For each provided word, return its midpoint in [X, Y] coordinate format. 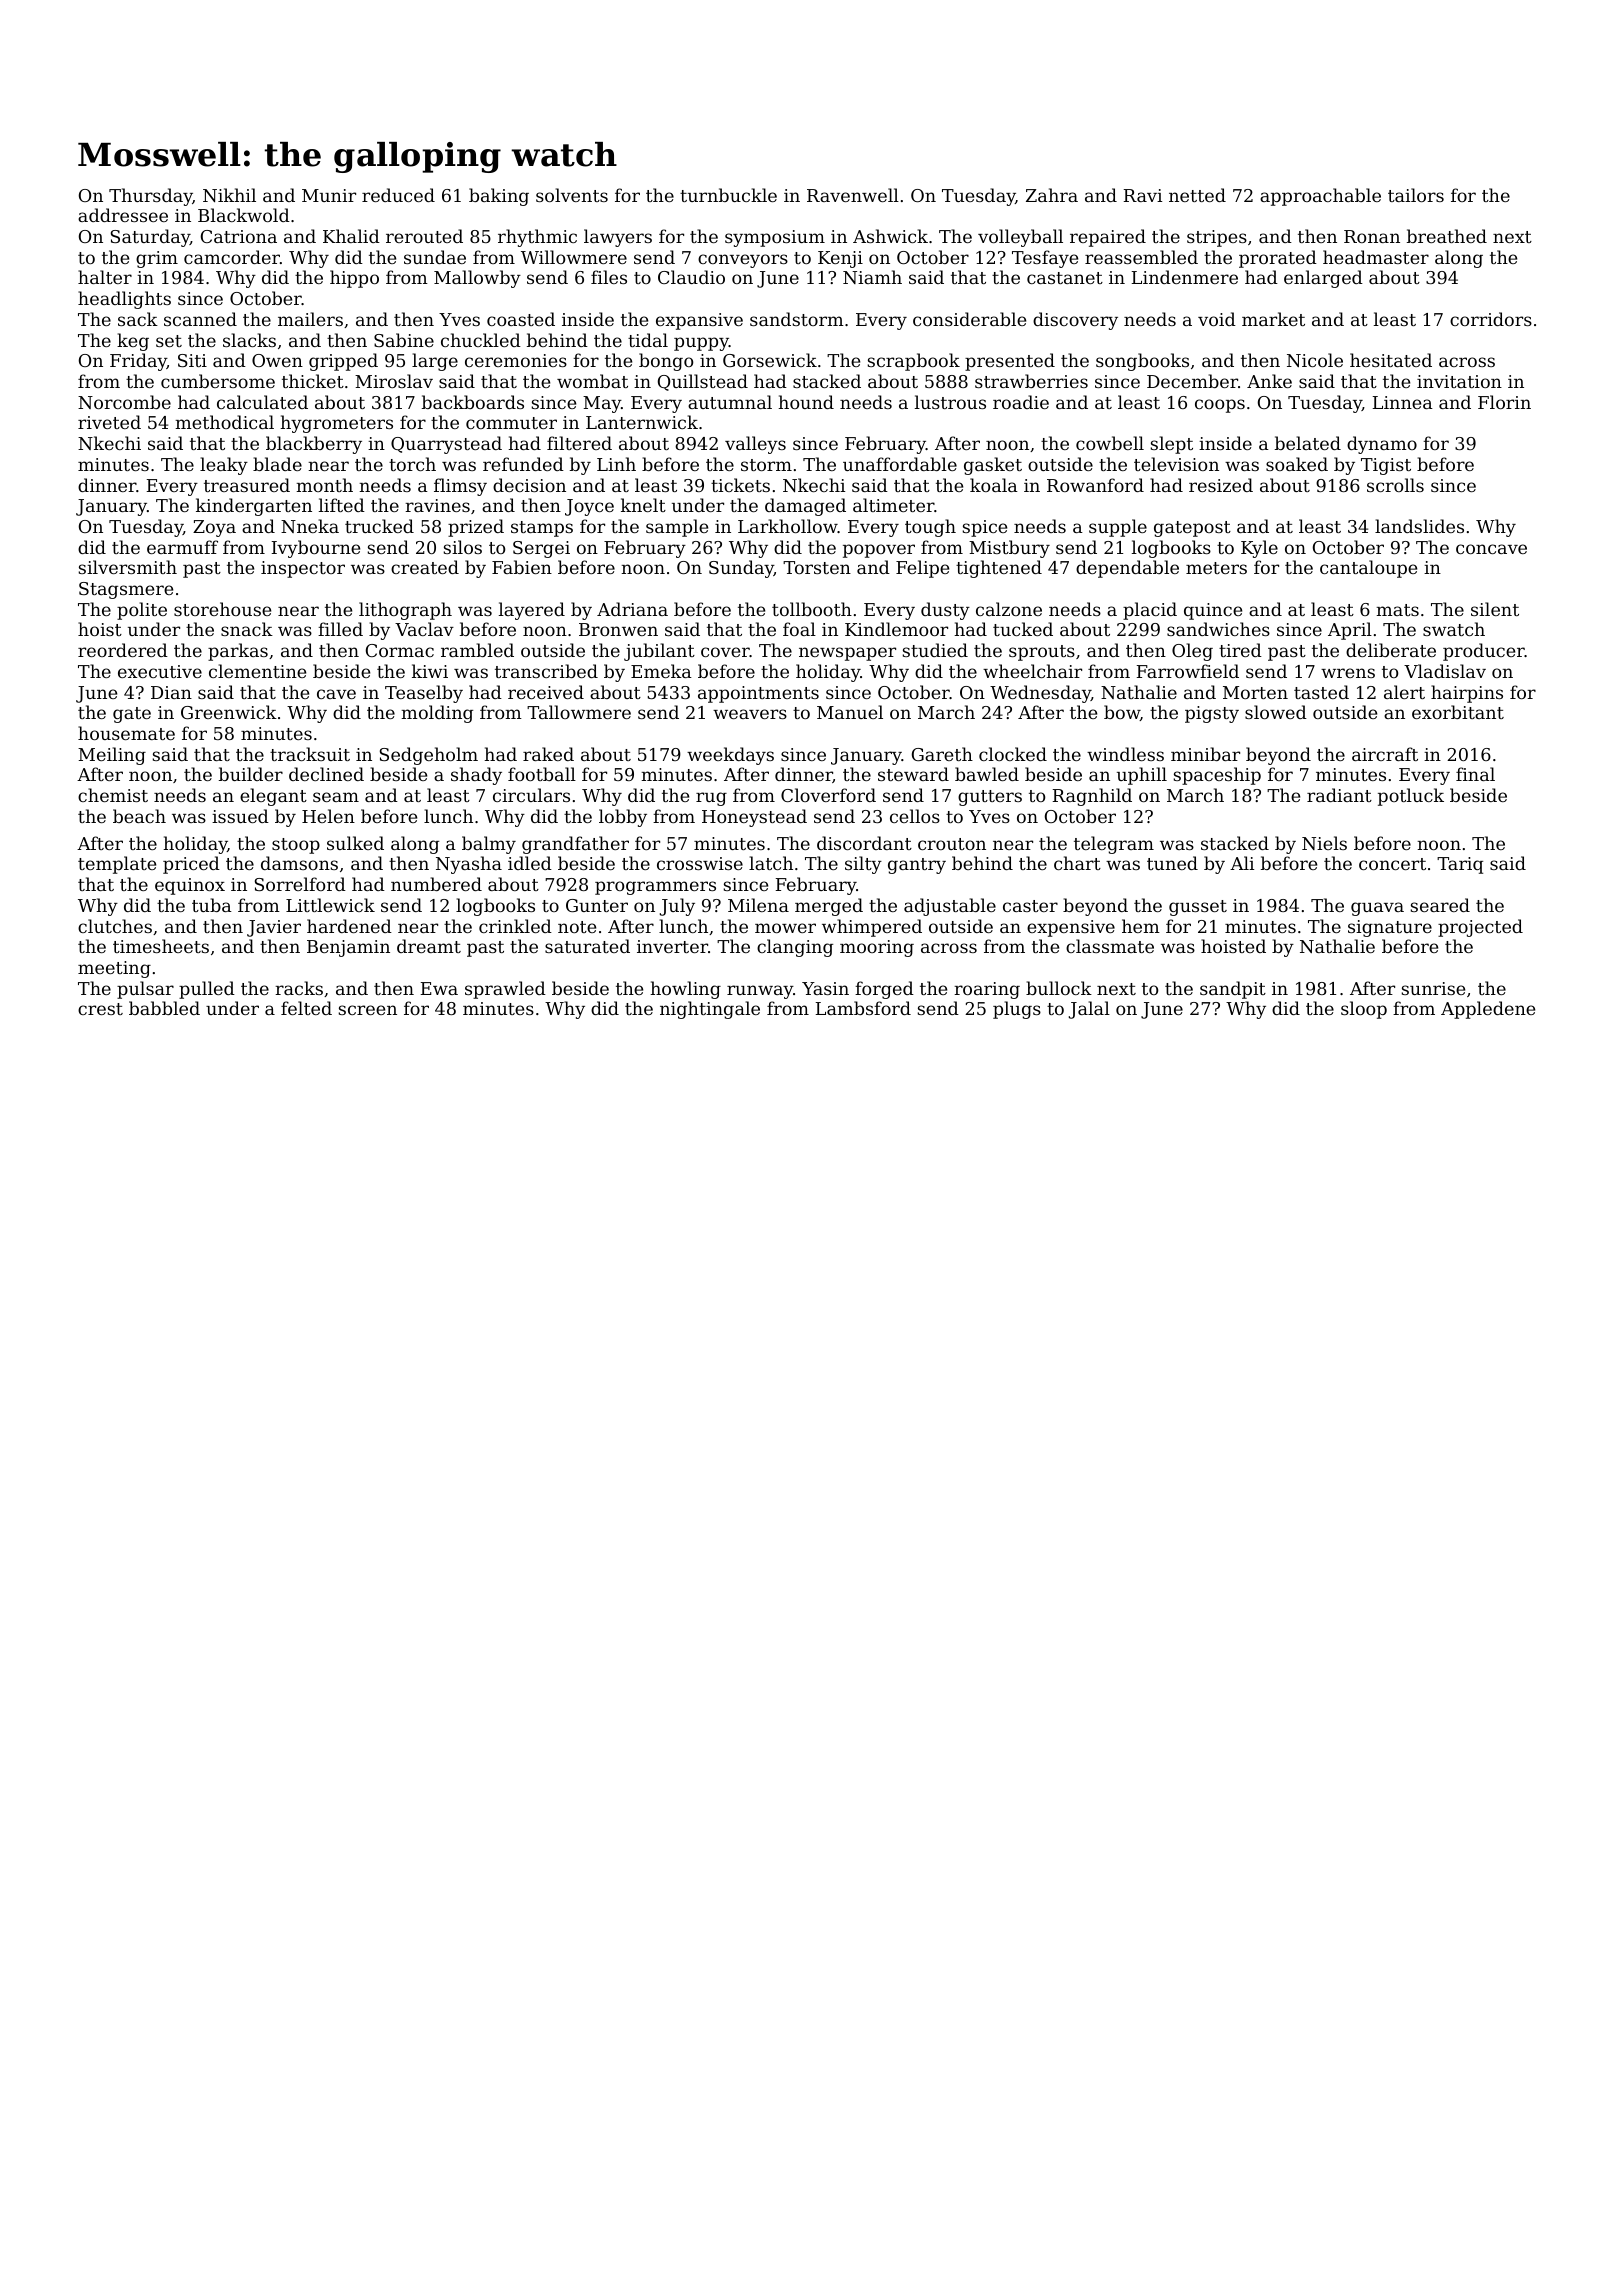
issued [240, 816]
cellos [915, 816]
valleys [755, 445]
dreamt [429, 946]
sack [138, 319]
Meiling [112, 756]
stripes [1217, 238]
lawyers [618, 238]
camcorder [232, 257]
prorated [1278, 259]
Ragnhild [1092, 797]
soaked [1297, 464]
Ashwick [890, 236]
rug [711, 799]
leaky [224, 466]
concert [1392, 864]
